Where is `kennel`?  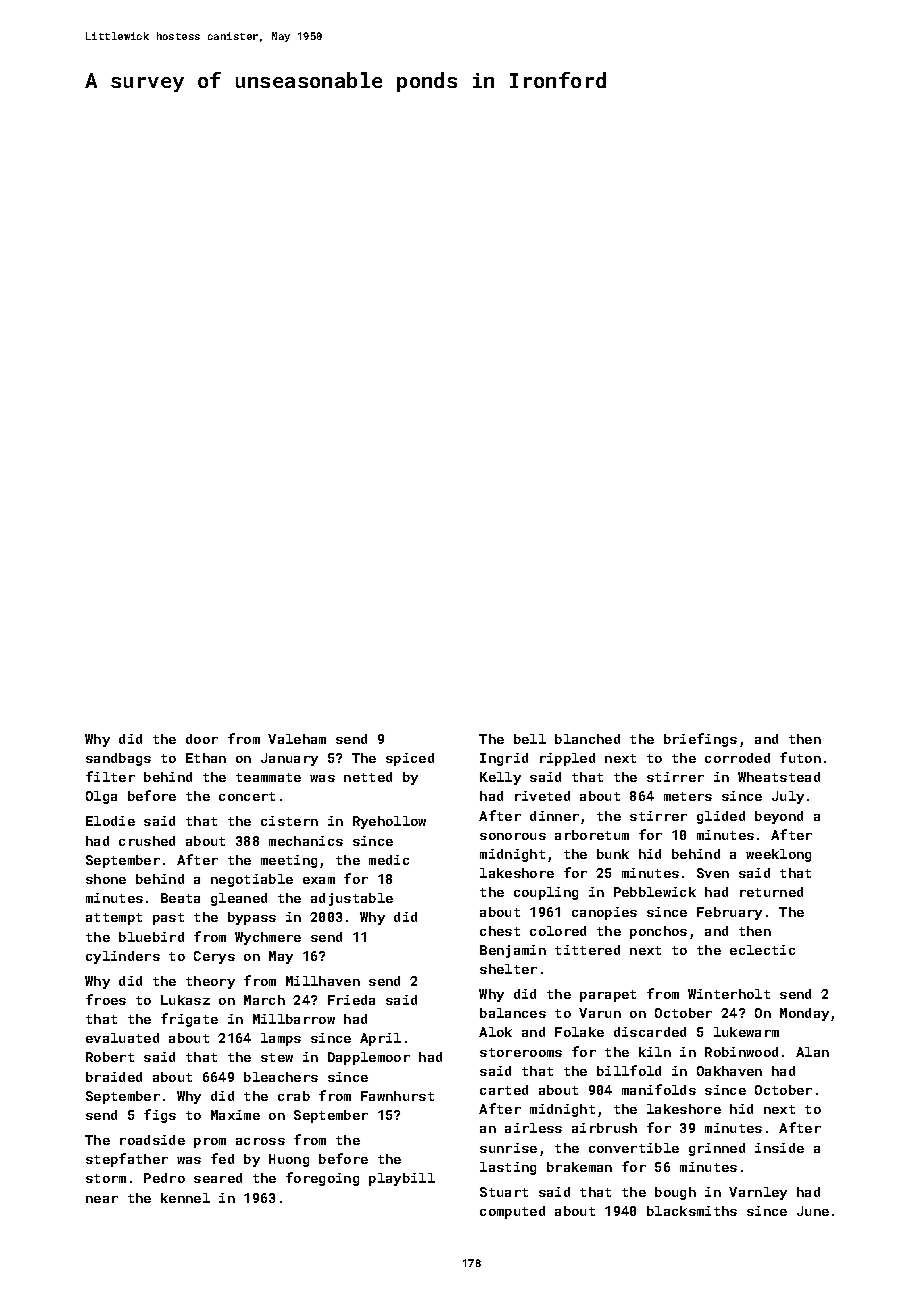
kennel is located at coordinates (185, 1198).
